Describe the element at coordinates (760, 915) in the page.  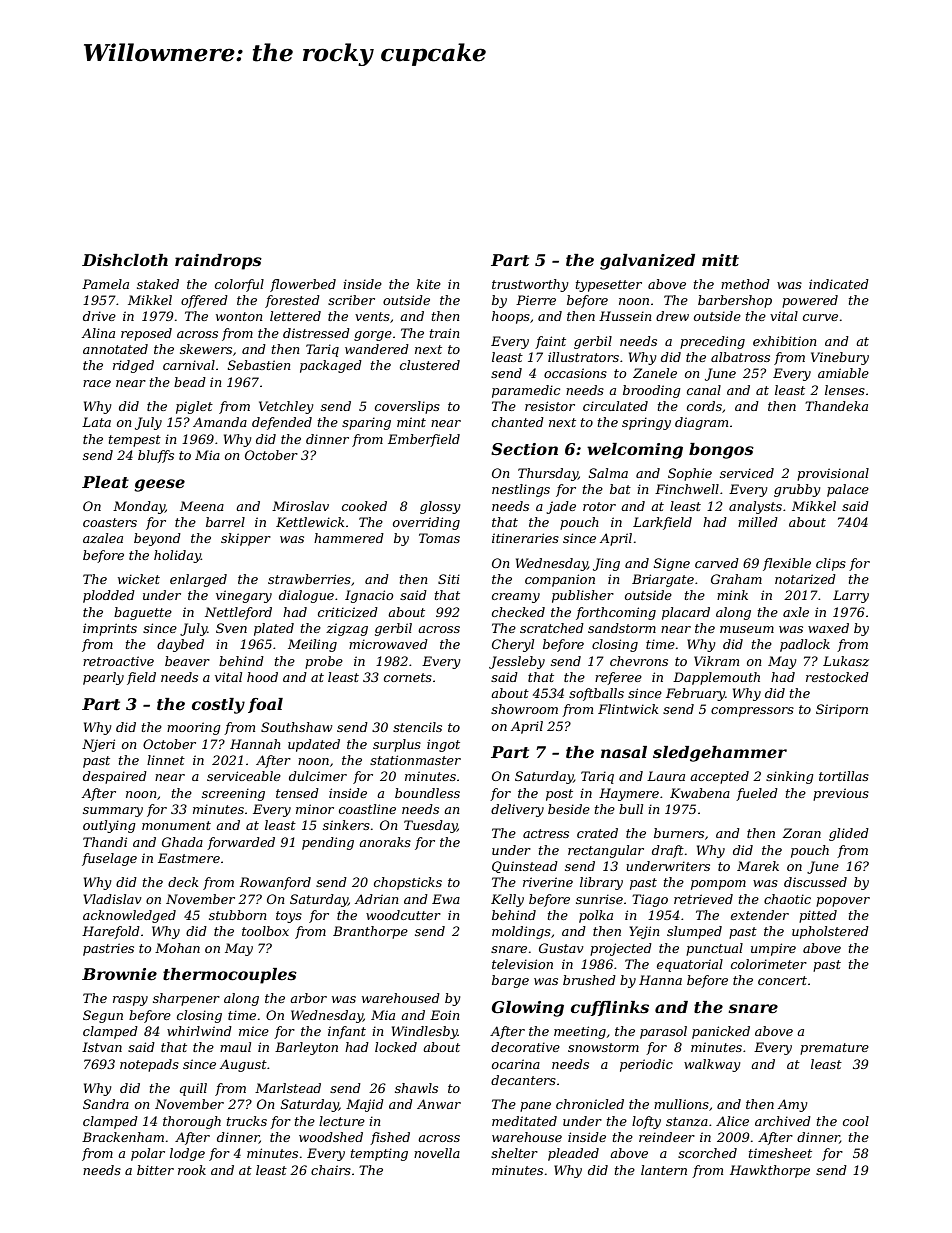
I see `extender` at that location.
